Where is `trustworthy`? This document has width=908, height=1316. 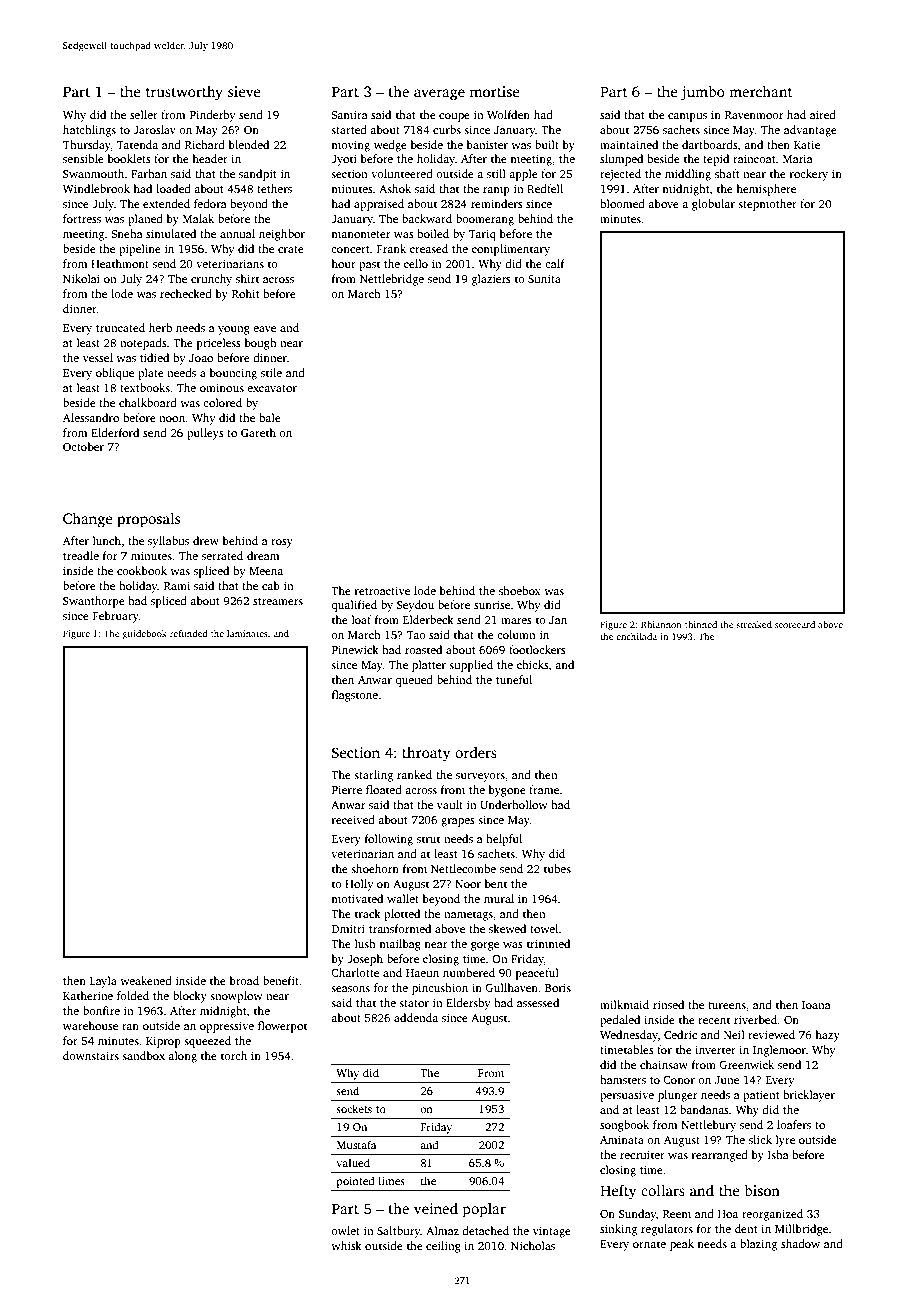 trustworthy is located at coordinates (184, 93).
